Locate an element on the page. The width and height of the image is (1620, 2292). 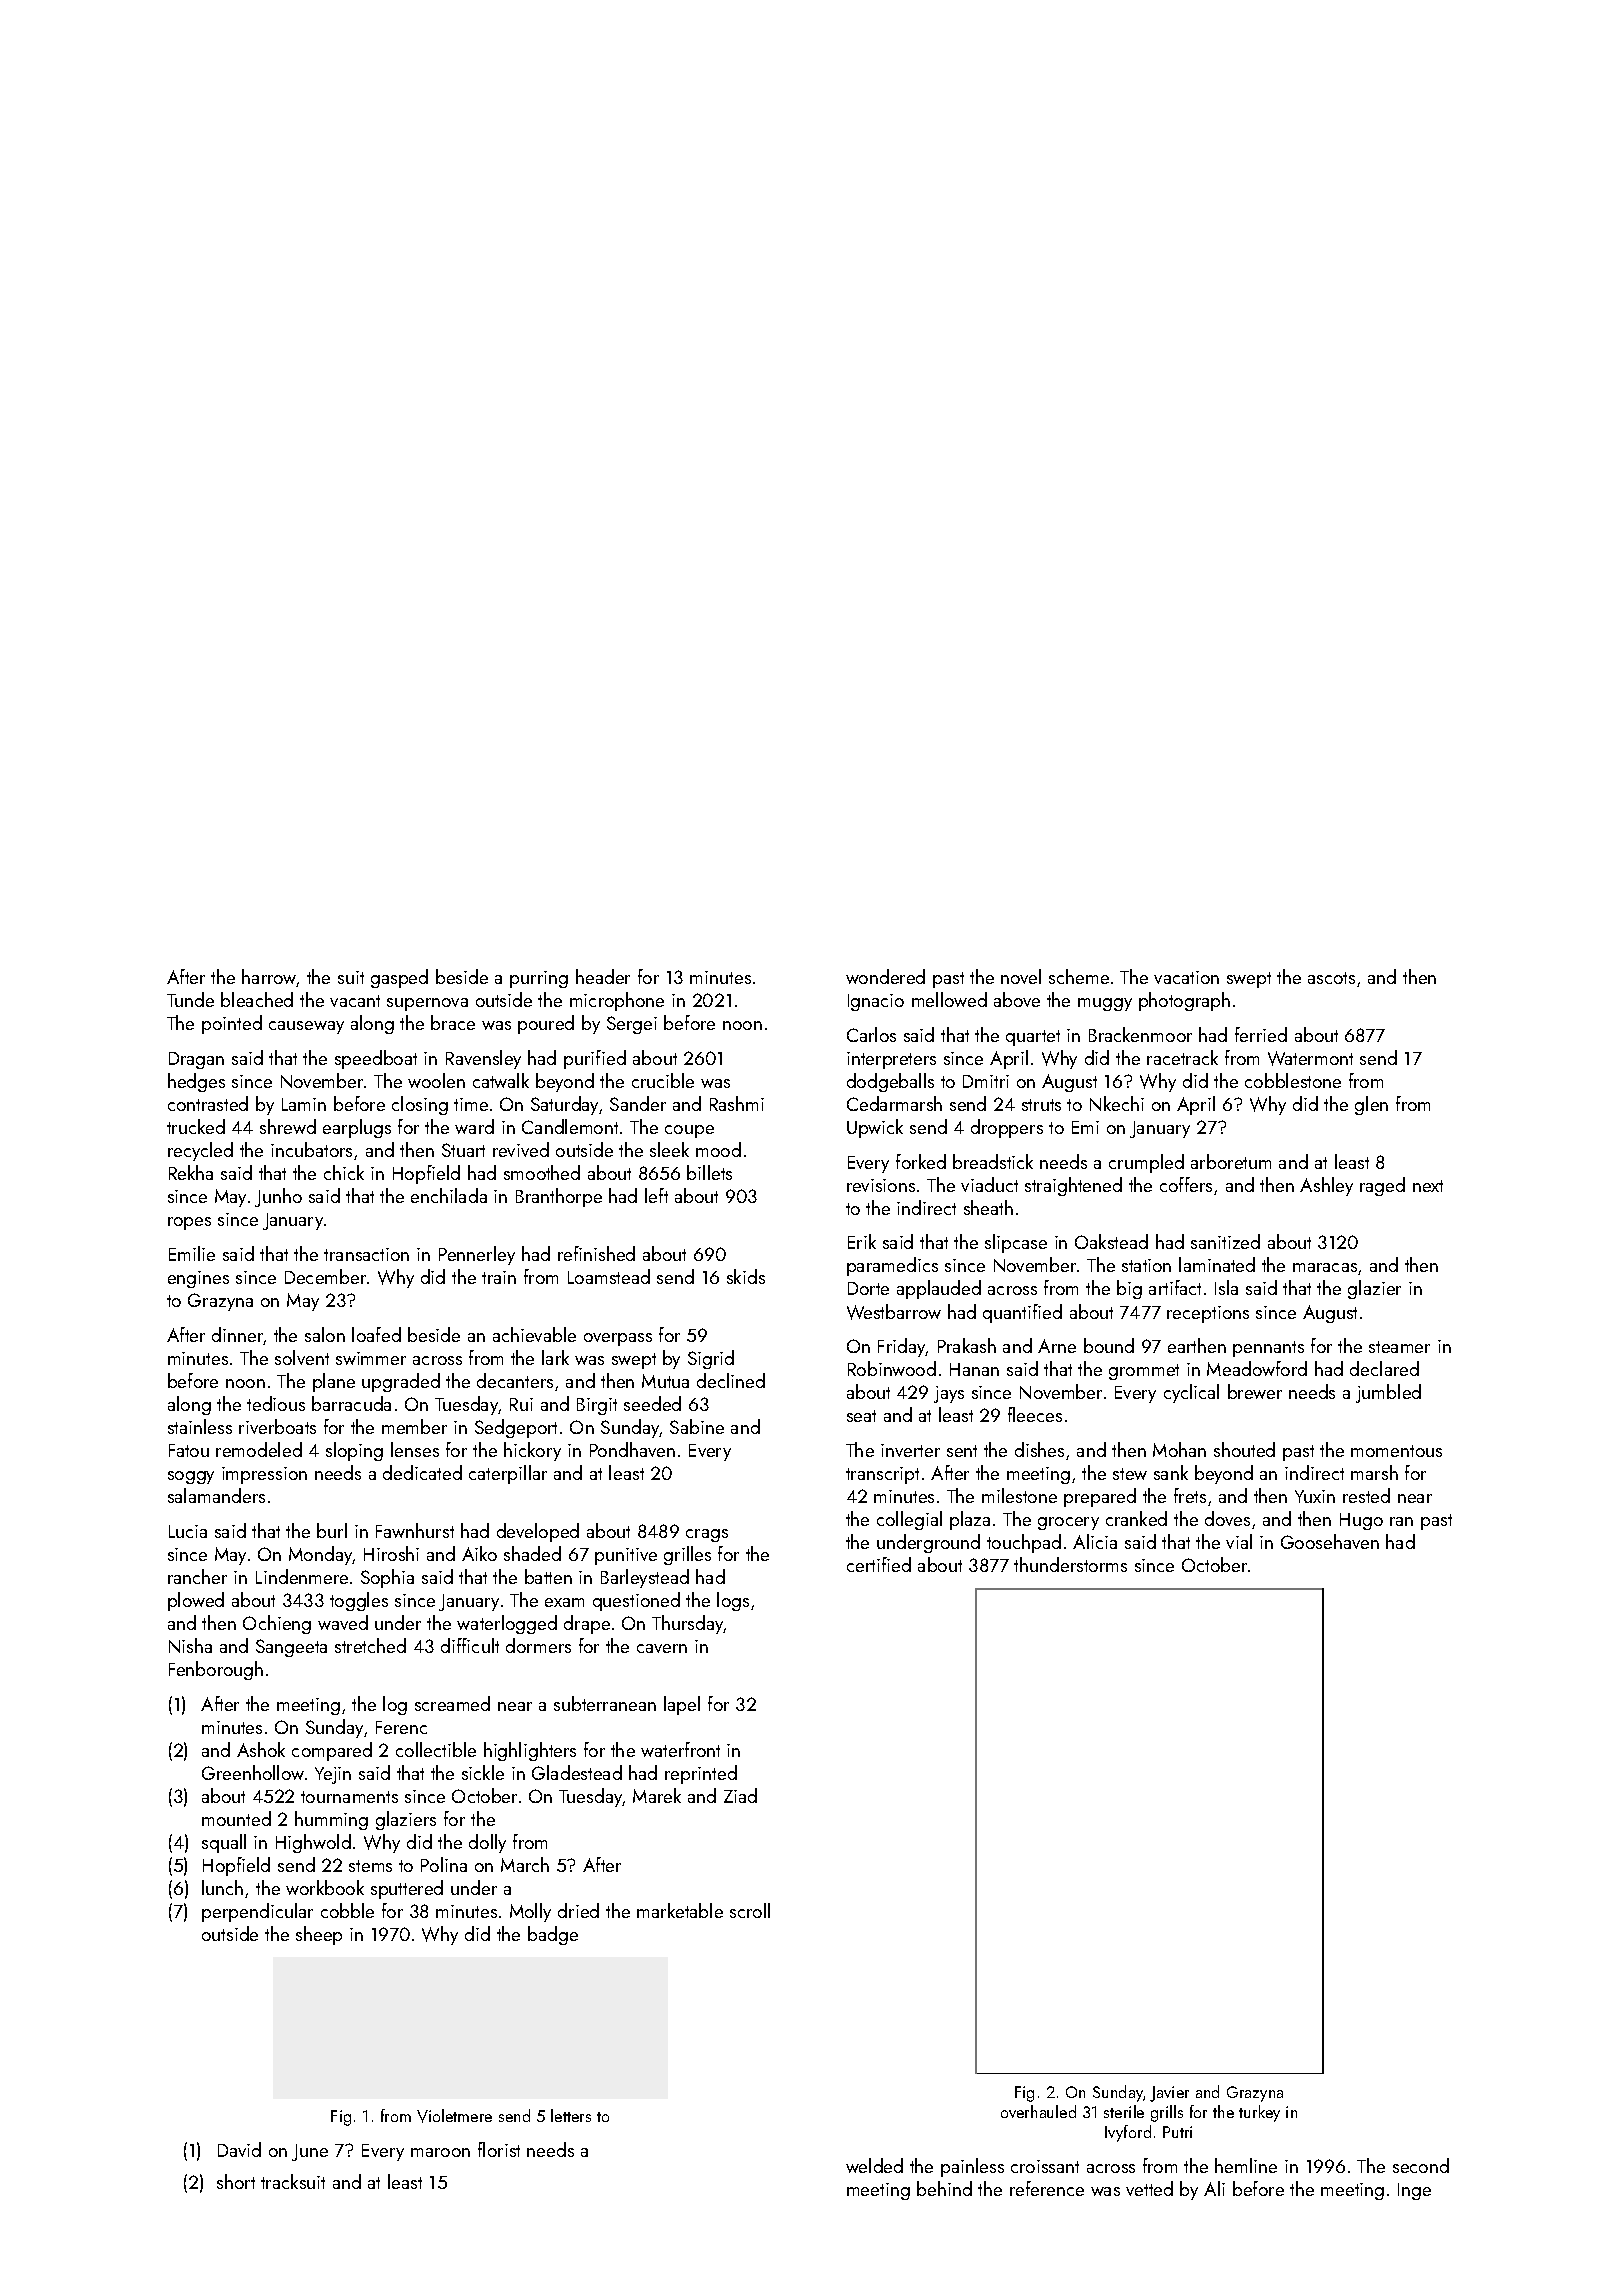
poured is located at coordinates (546, 1024).
